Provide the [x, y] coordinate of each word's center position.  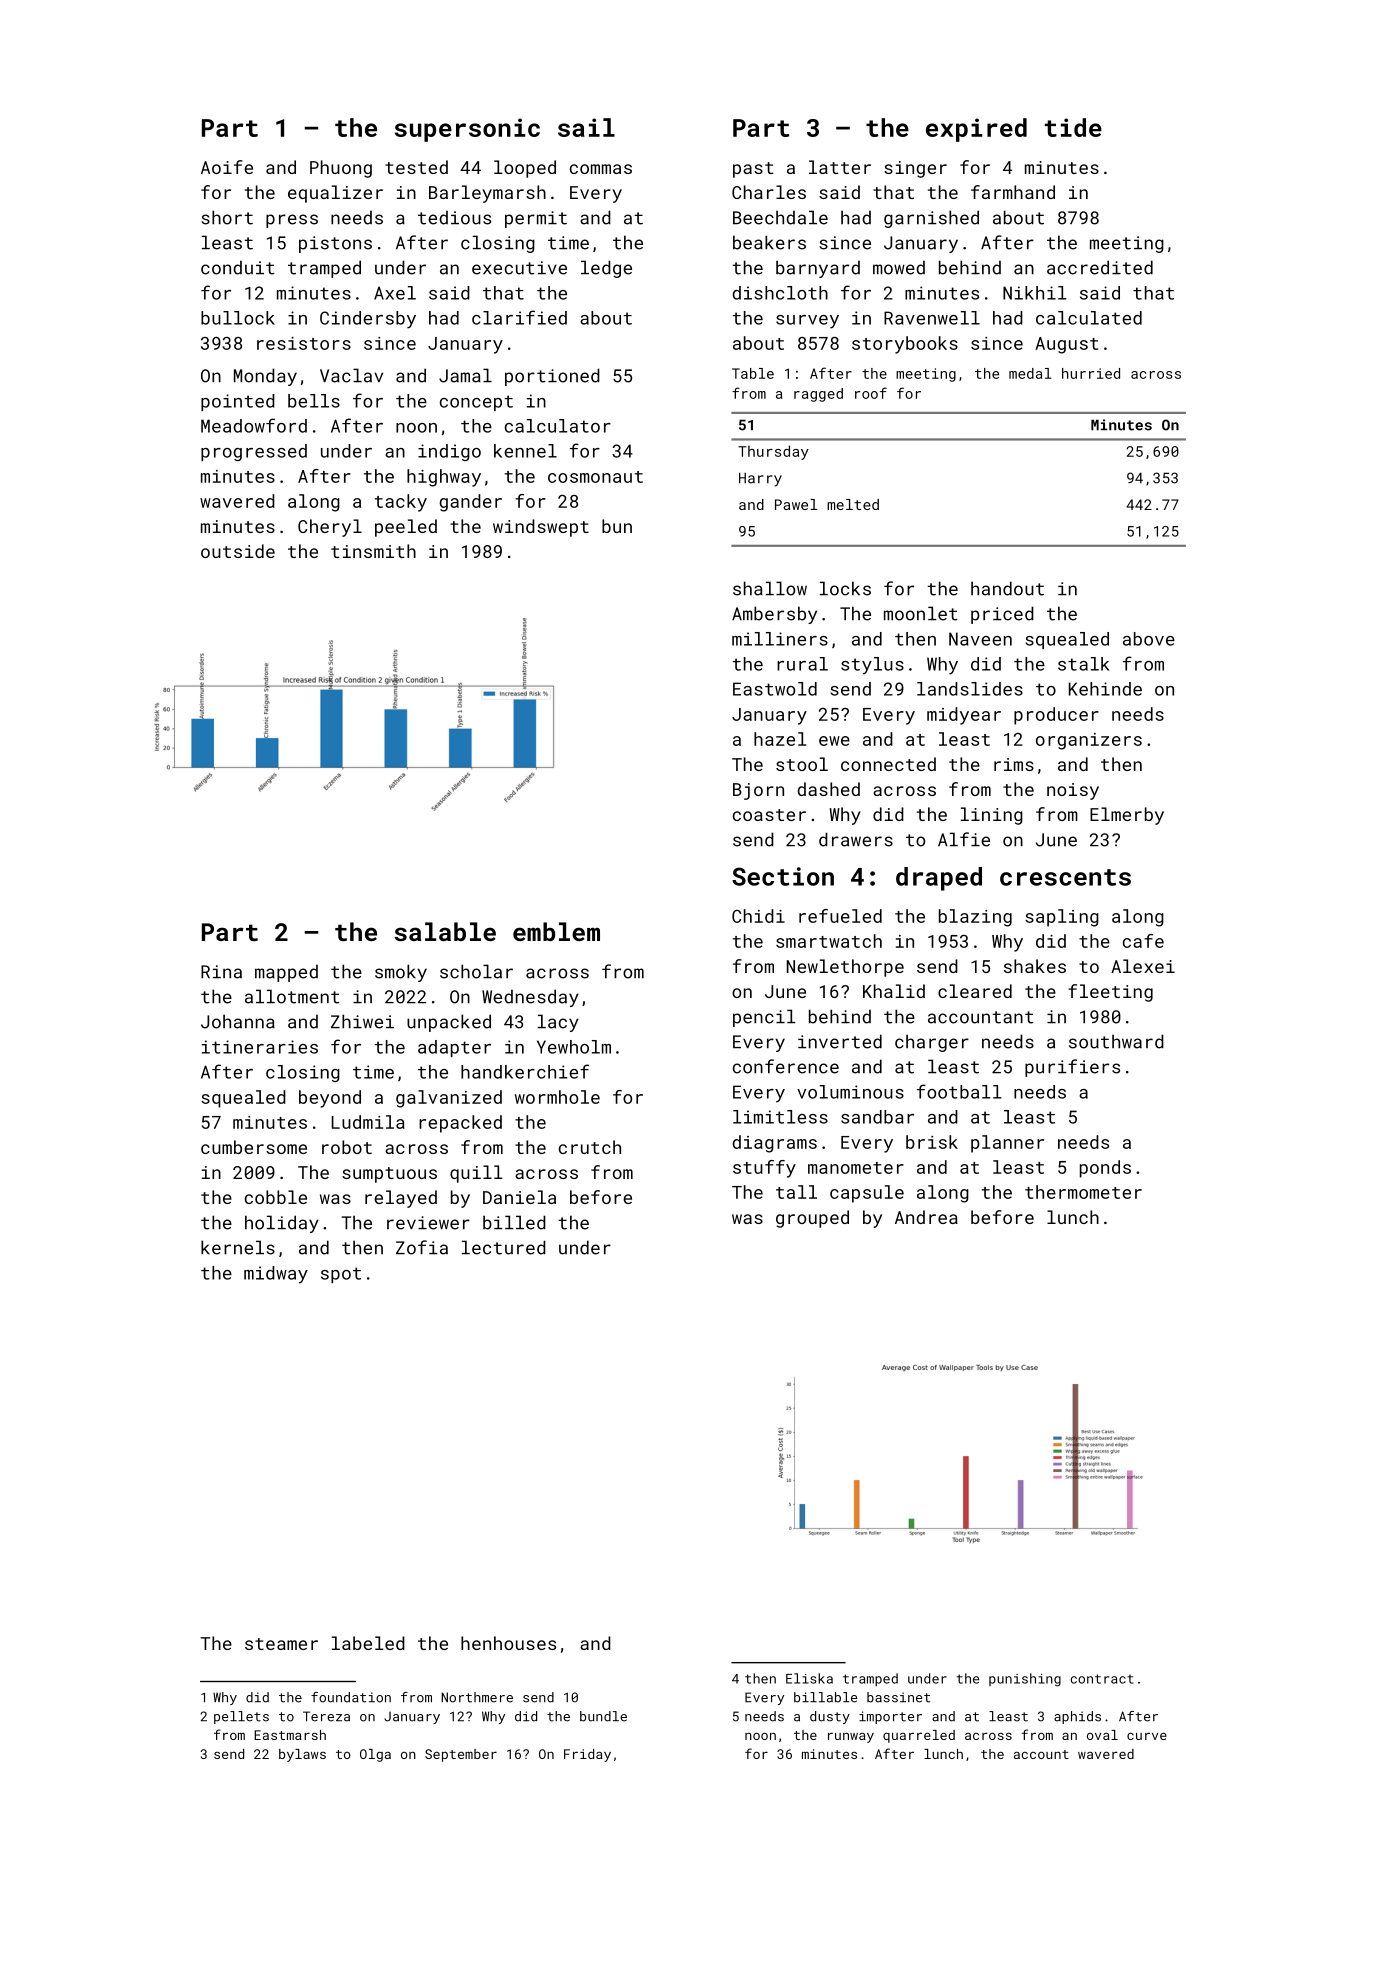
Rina [221, 972]
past [753, 170]
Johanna [238, 1021]
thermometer [1083, 1192]
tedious [454, 217]
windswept [541, 528]
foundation [351, 1697]
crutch [590, 1147]
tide [1073, 127]
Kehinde [1105, 689]
